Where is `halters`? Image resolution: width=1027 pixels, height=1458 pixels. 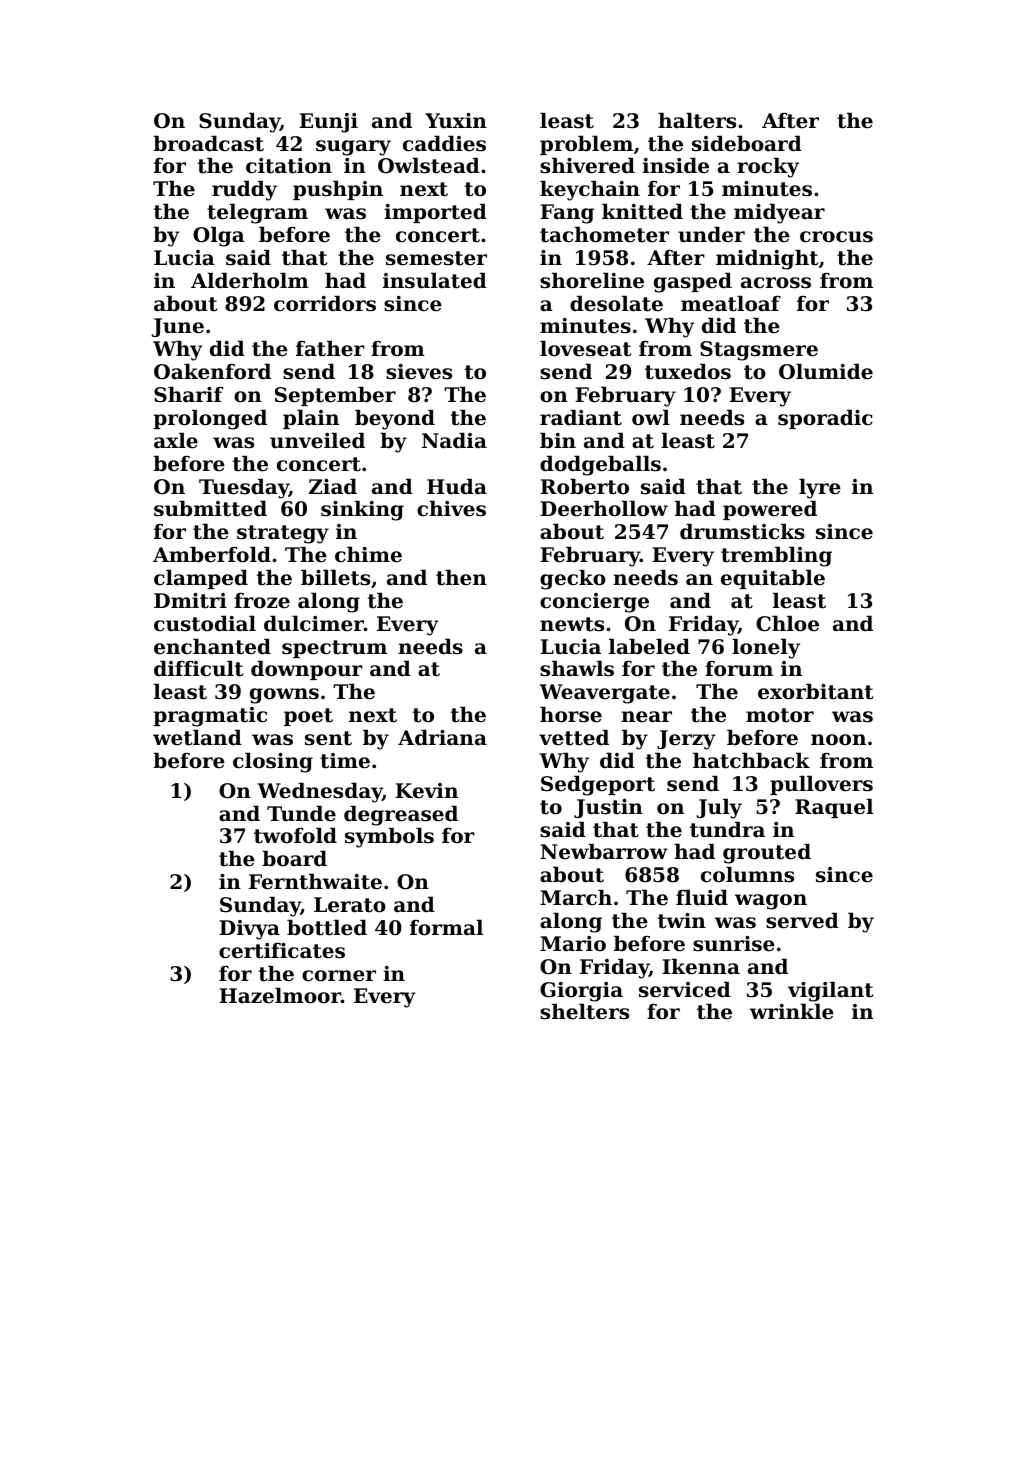 halters is located at coordinates (697, 120).
